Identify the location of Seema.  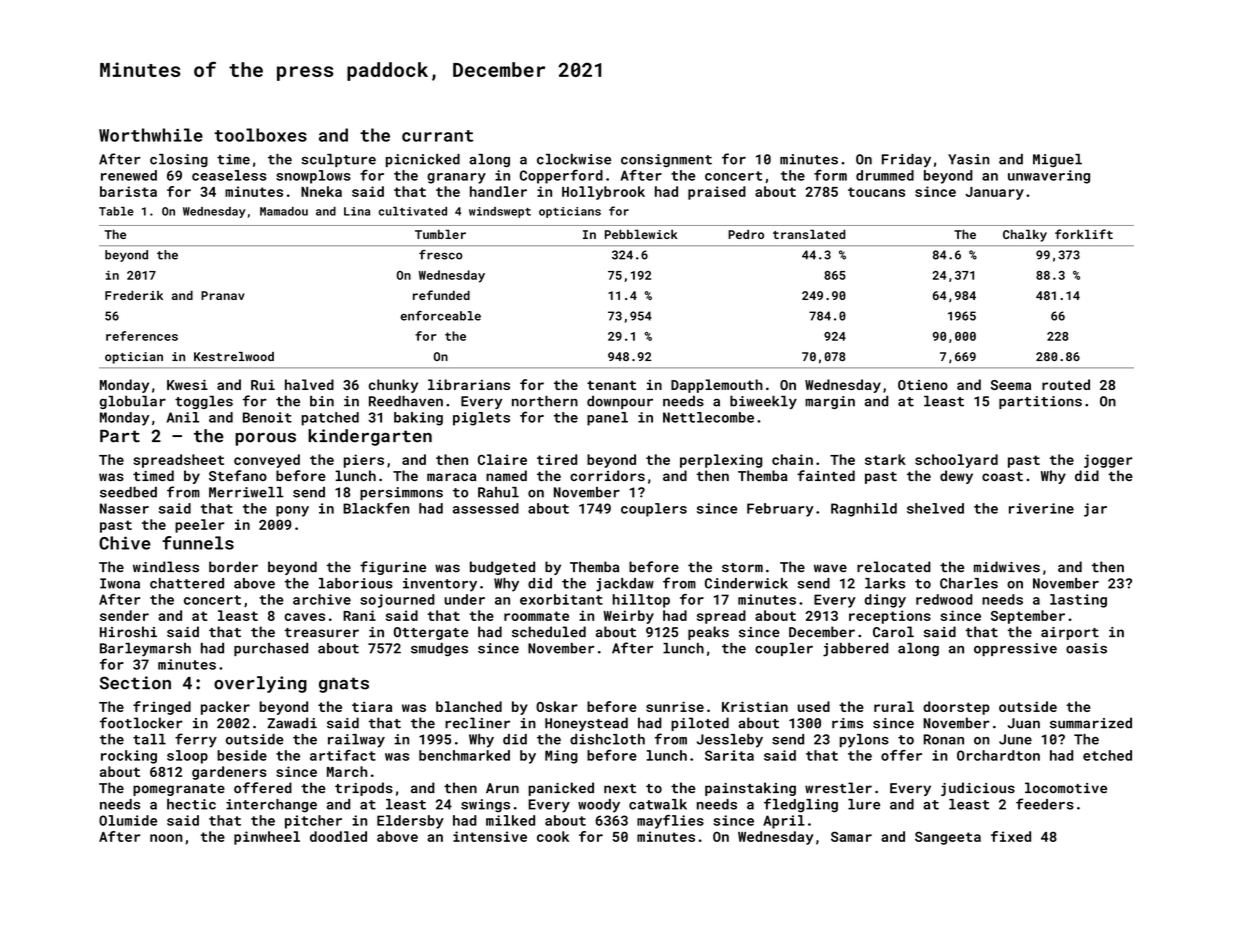
(1011, 385).
